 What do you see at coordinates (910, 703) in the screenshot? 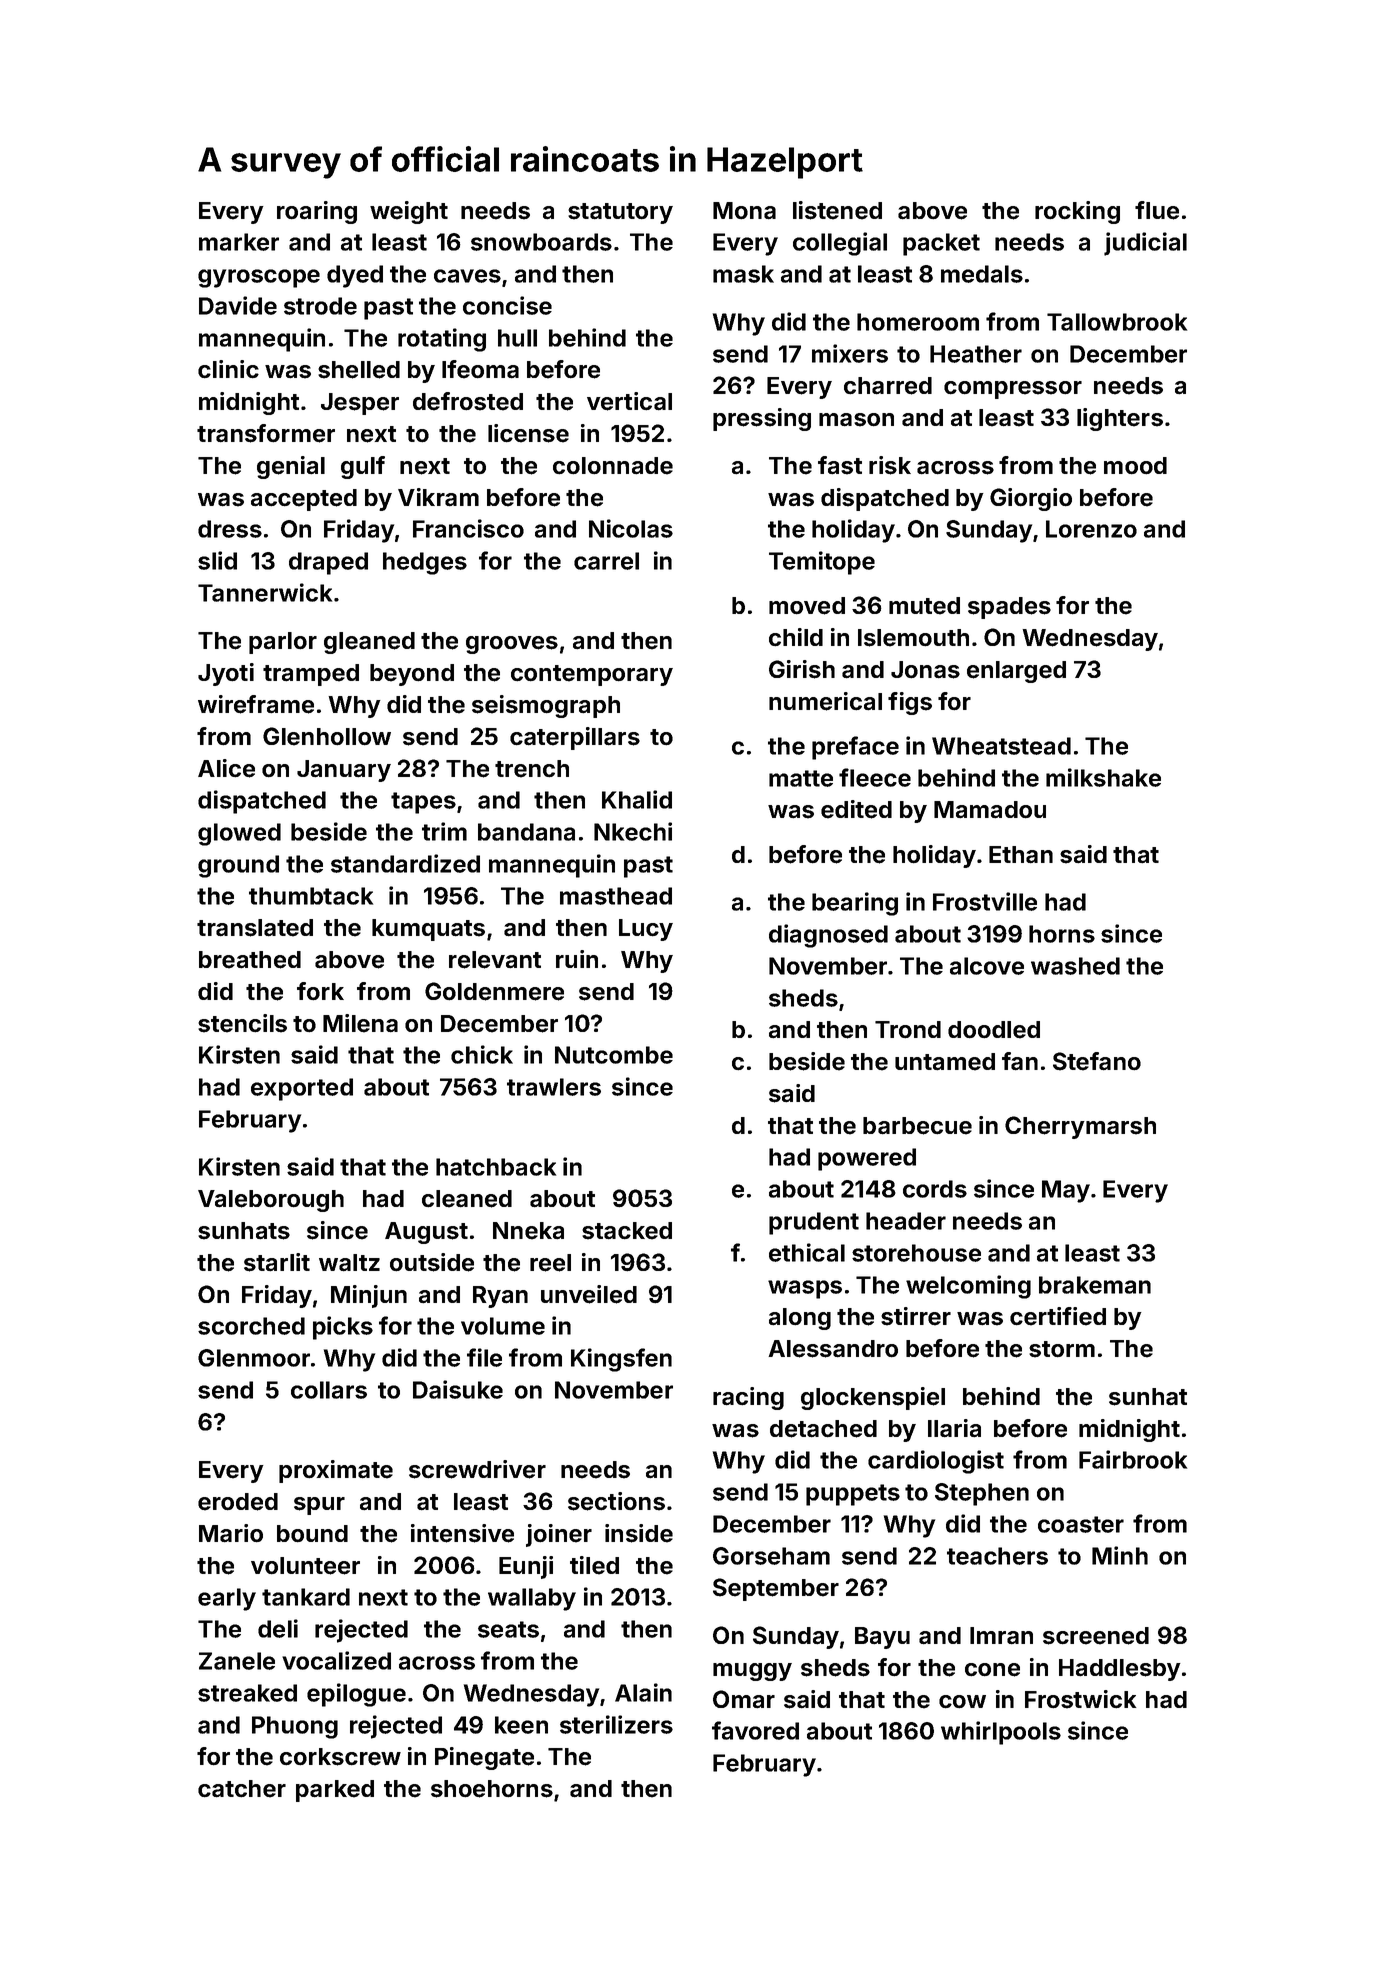
I see `figs` at bounding box center [910, 703].
